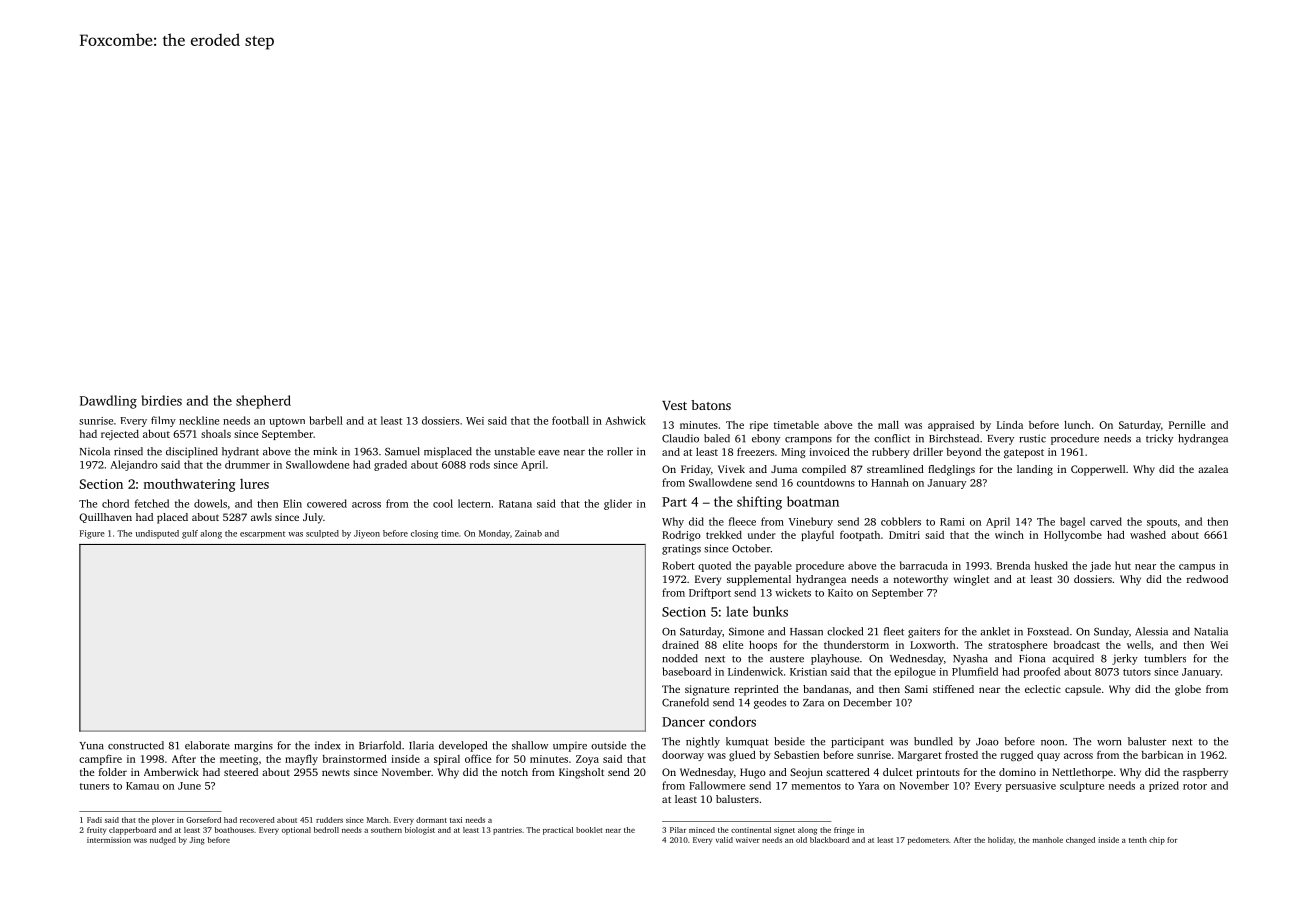 This screenshot has width=1308, height=924. I want to click on Vest, so click(674, 405).
